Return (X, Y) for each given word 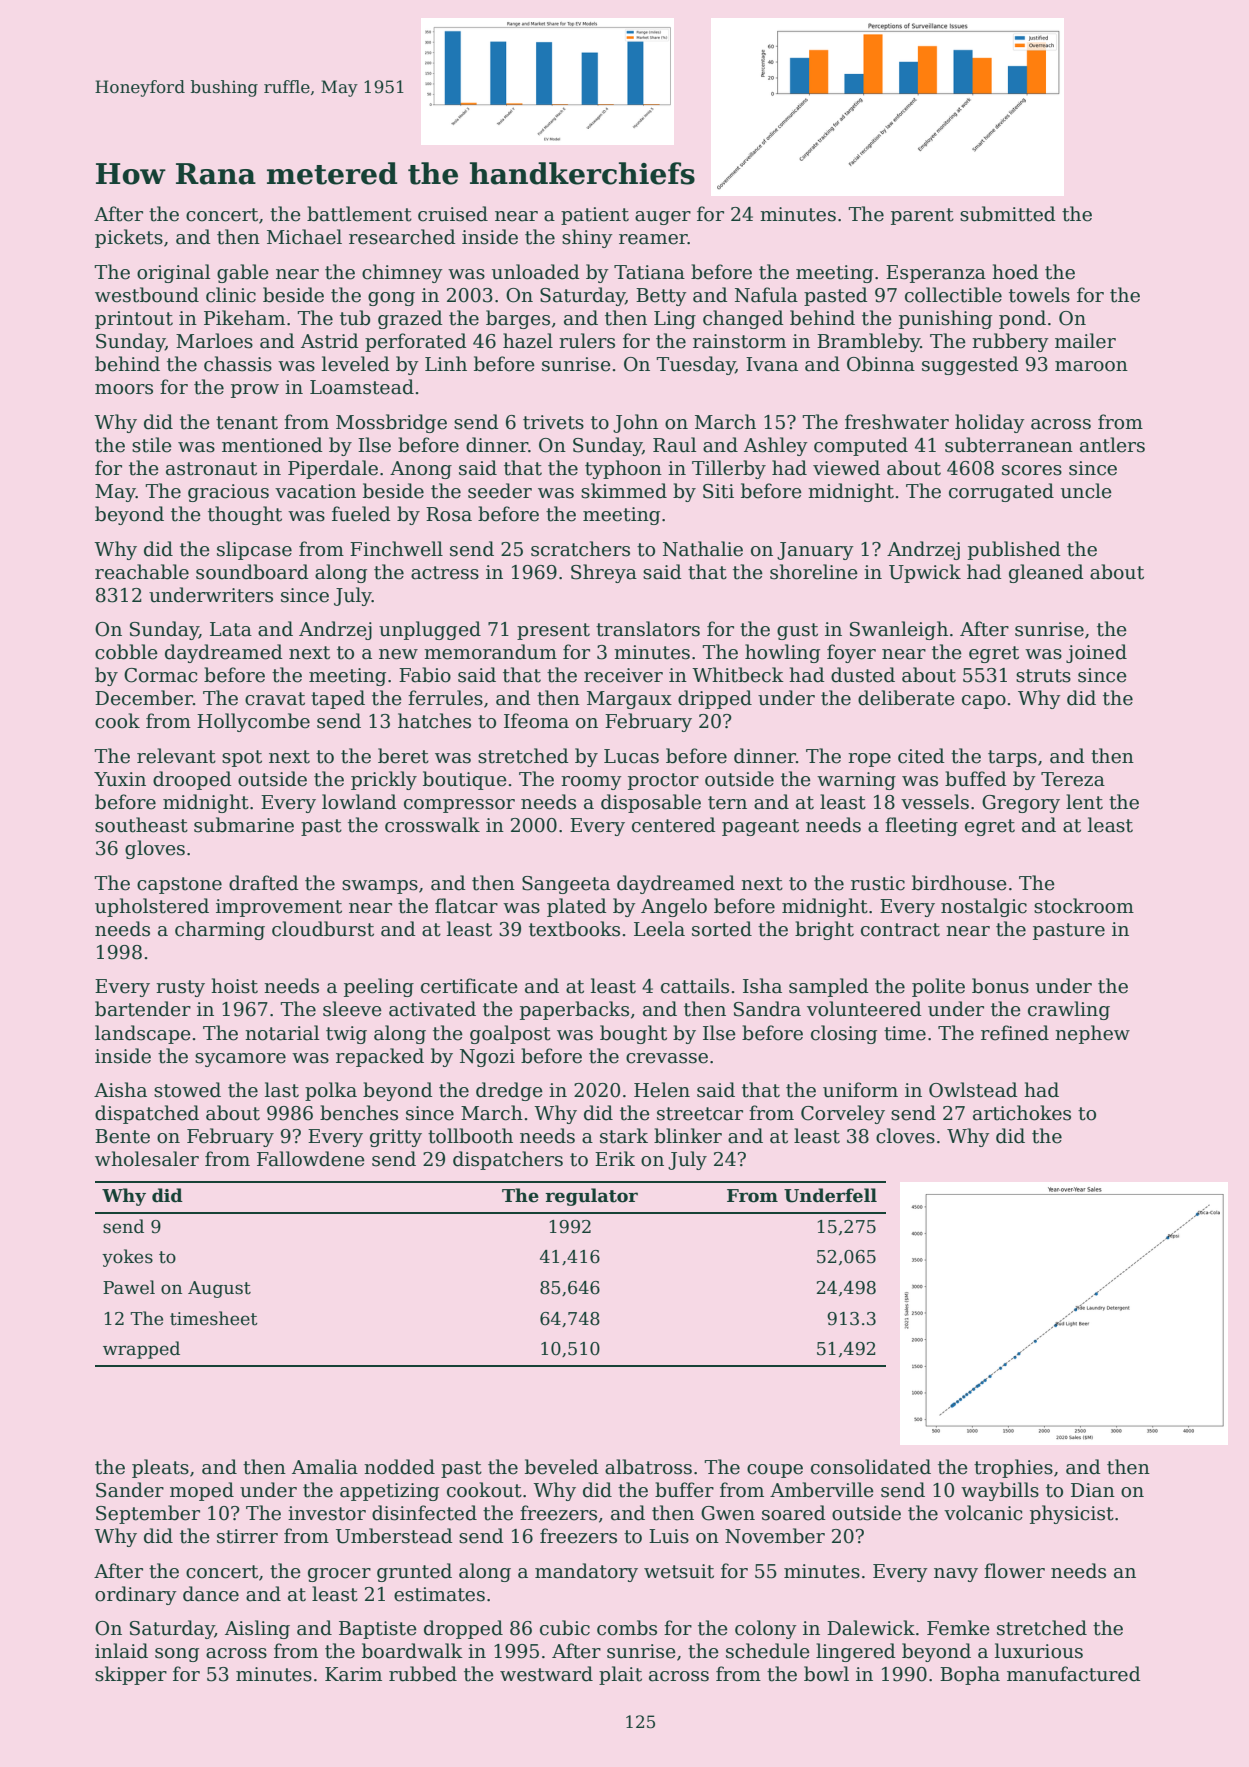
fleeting (921, 826)
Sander (130, 1490)
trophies (1013, 1468)
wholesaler (147, 1159)
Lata (231, 629)
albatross (648, 1467)
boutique (465, 780)
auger (663, 218)
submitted (1008, 214)
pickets (129, 238)
